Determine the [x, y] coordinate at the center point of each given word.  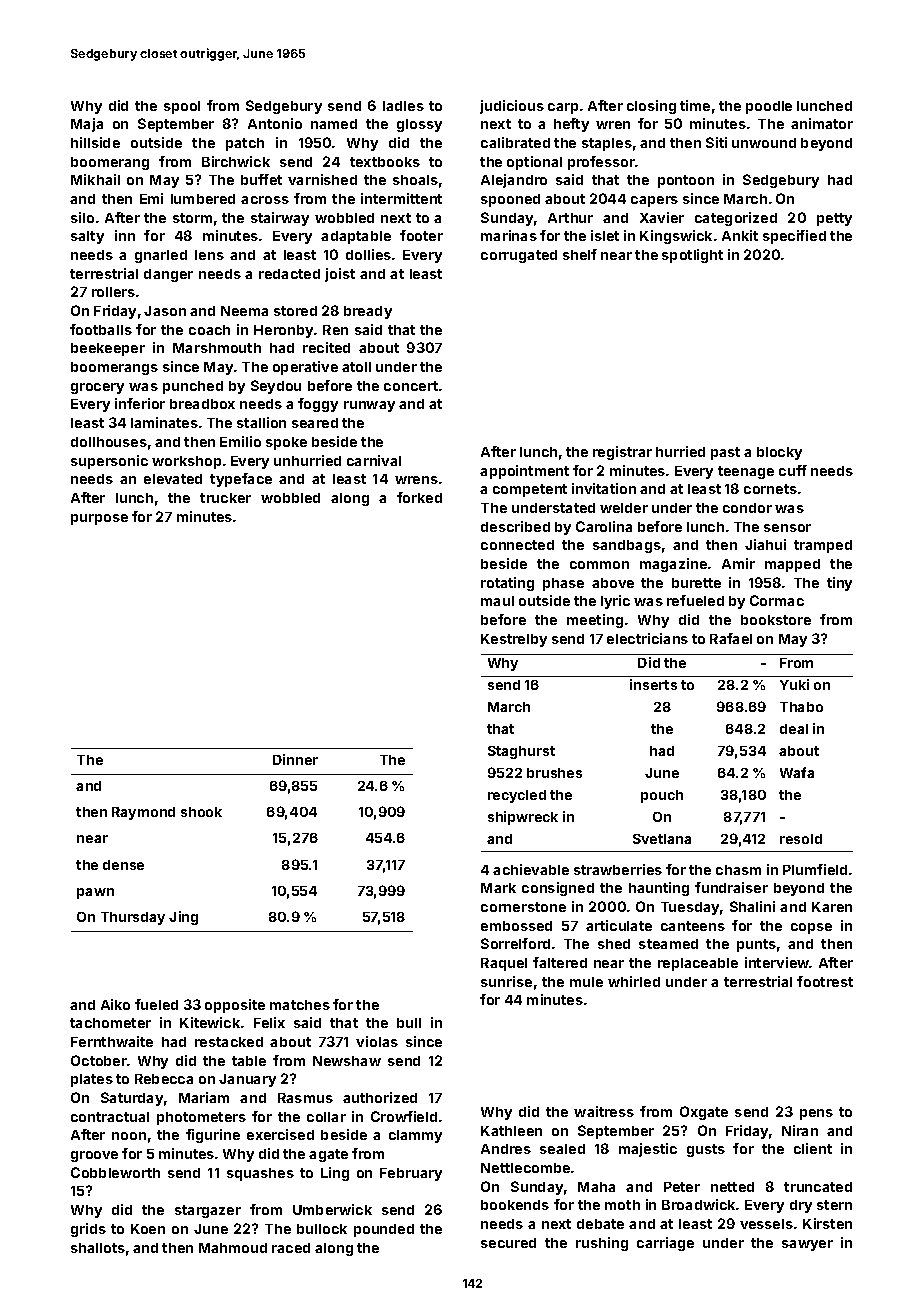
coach [209, 330]
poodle [769, 107]
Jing [183, 918]
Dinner [295, 759]
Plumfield [815, 869]
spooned [510, 200]
